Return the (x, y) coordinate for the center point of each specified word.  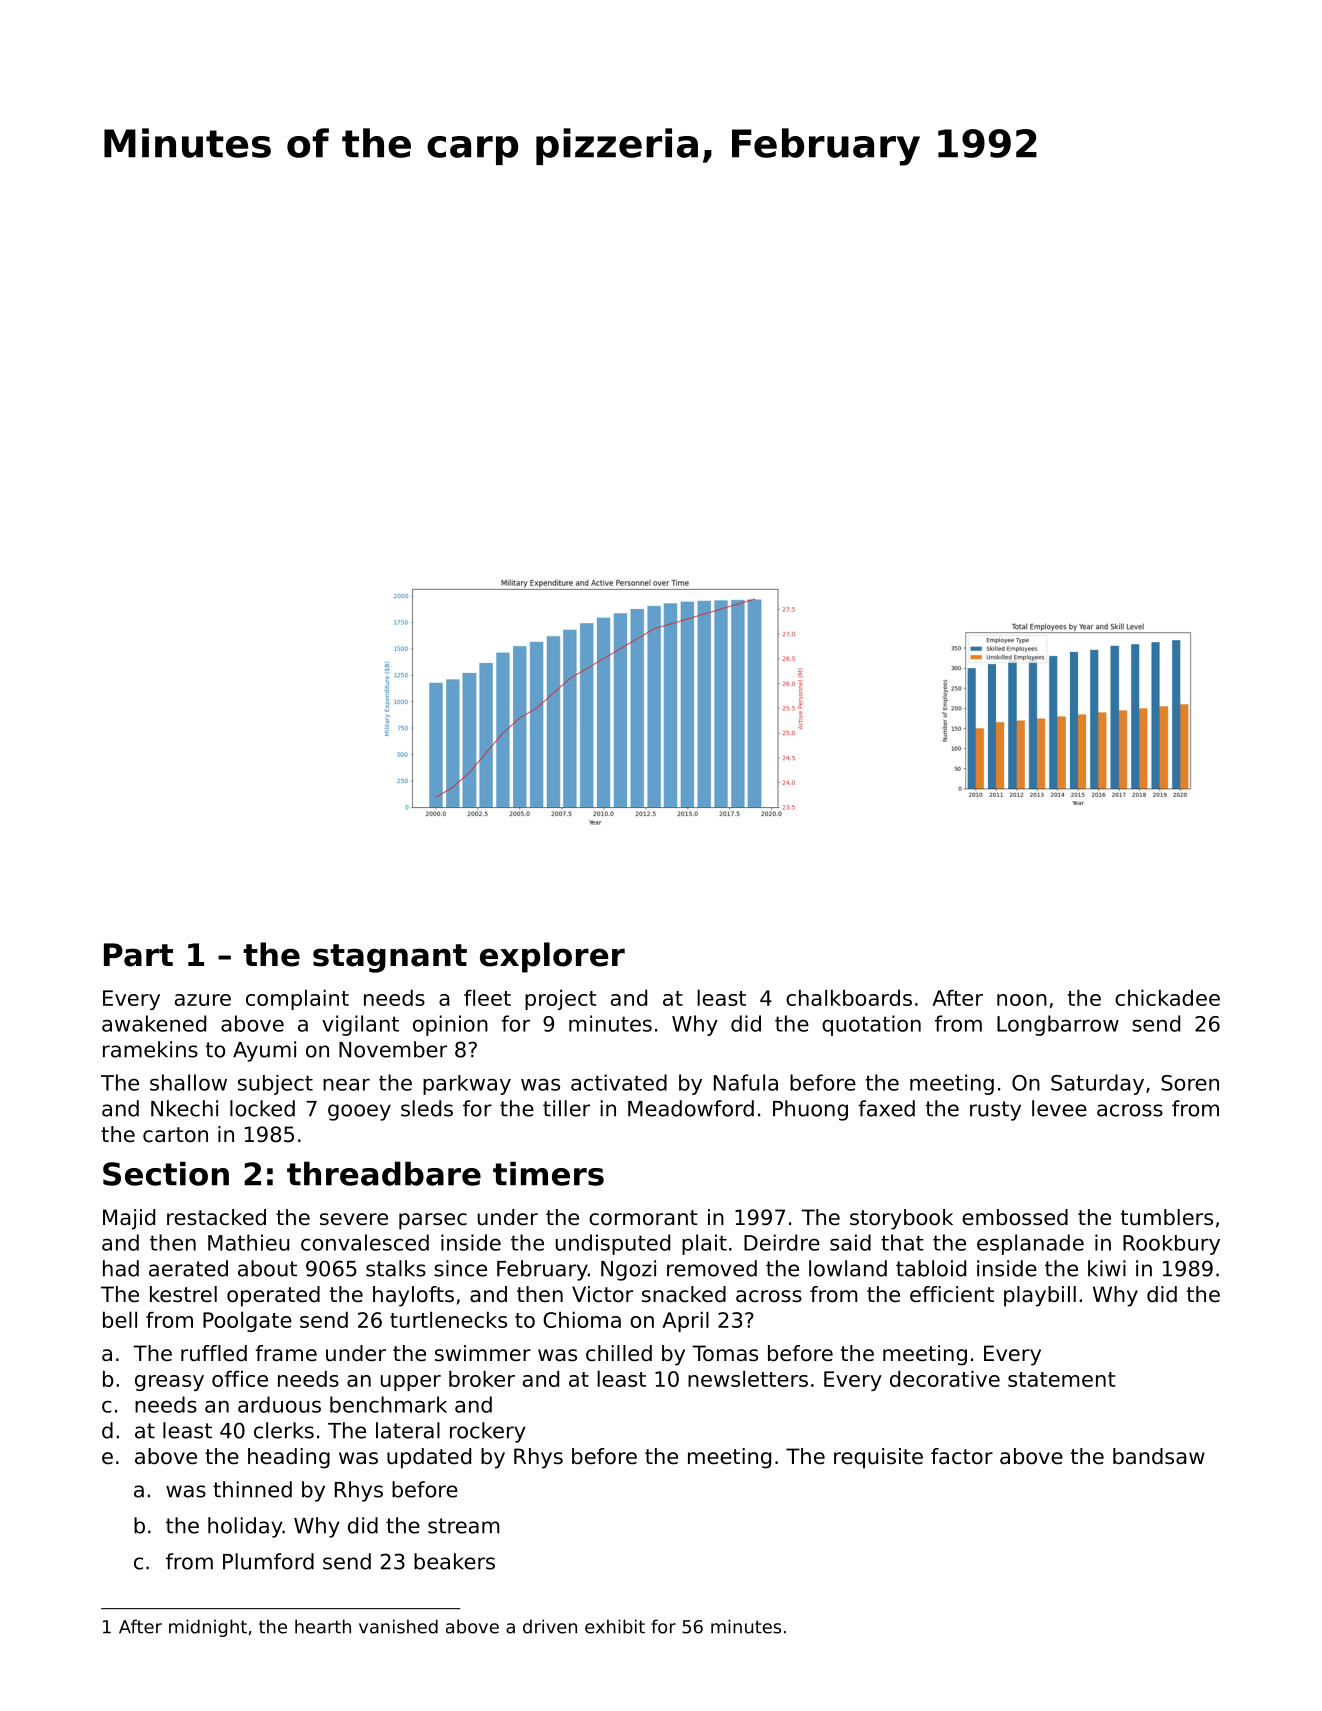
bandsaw (1159, 1456)
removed (712, 1268)
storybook (901, 1219)
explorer (552, 957)
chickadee (1167, 997)
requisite (878, 1458)
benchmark (388, 1404)
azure (203, 1000)
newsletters (748, 1378)
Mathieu (248, 1242)
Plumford (268, 1561)
